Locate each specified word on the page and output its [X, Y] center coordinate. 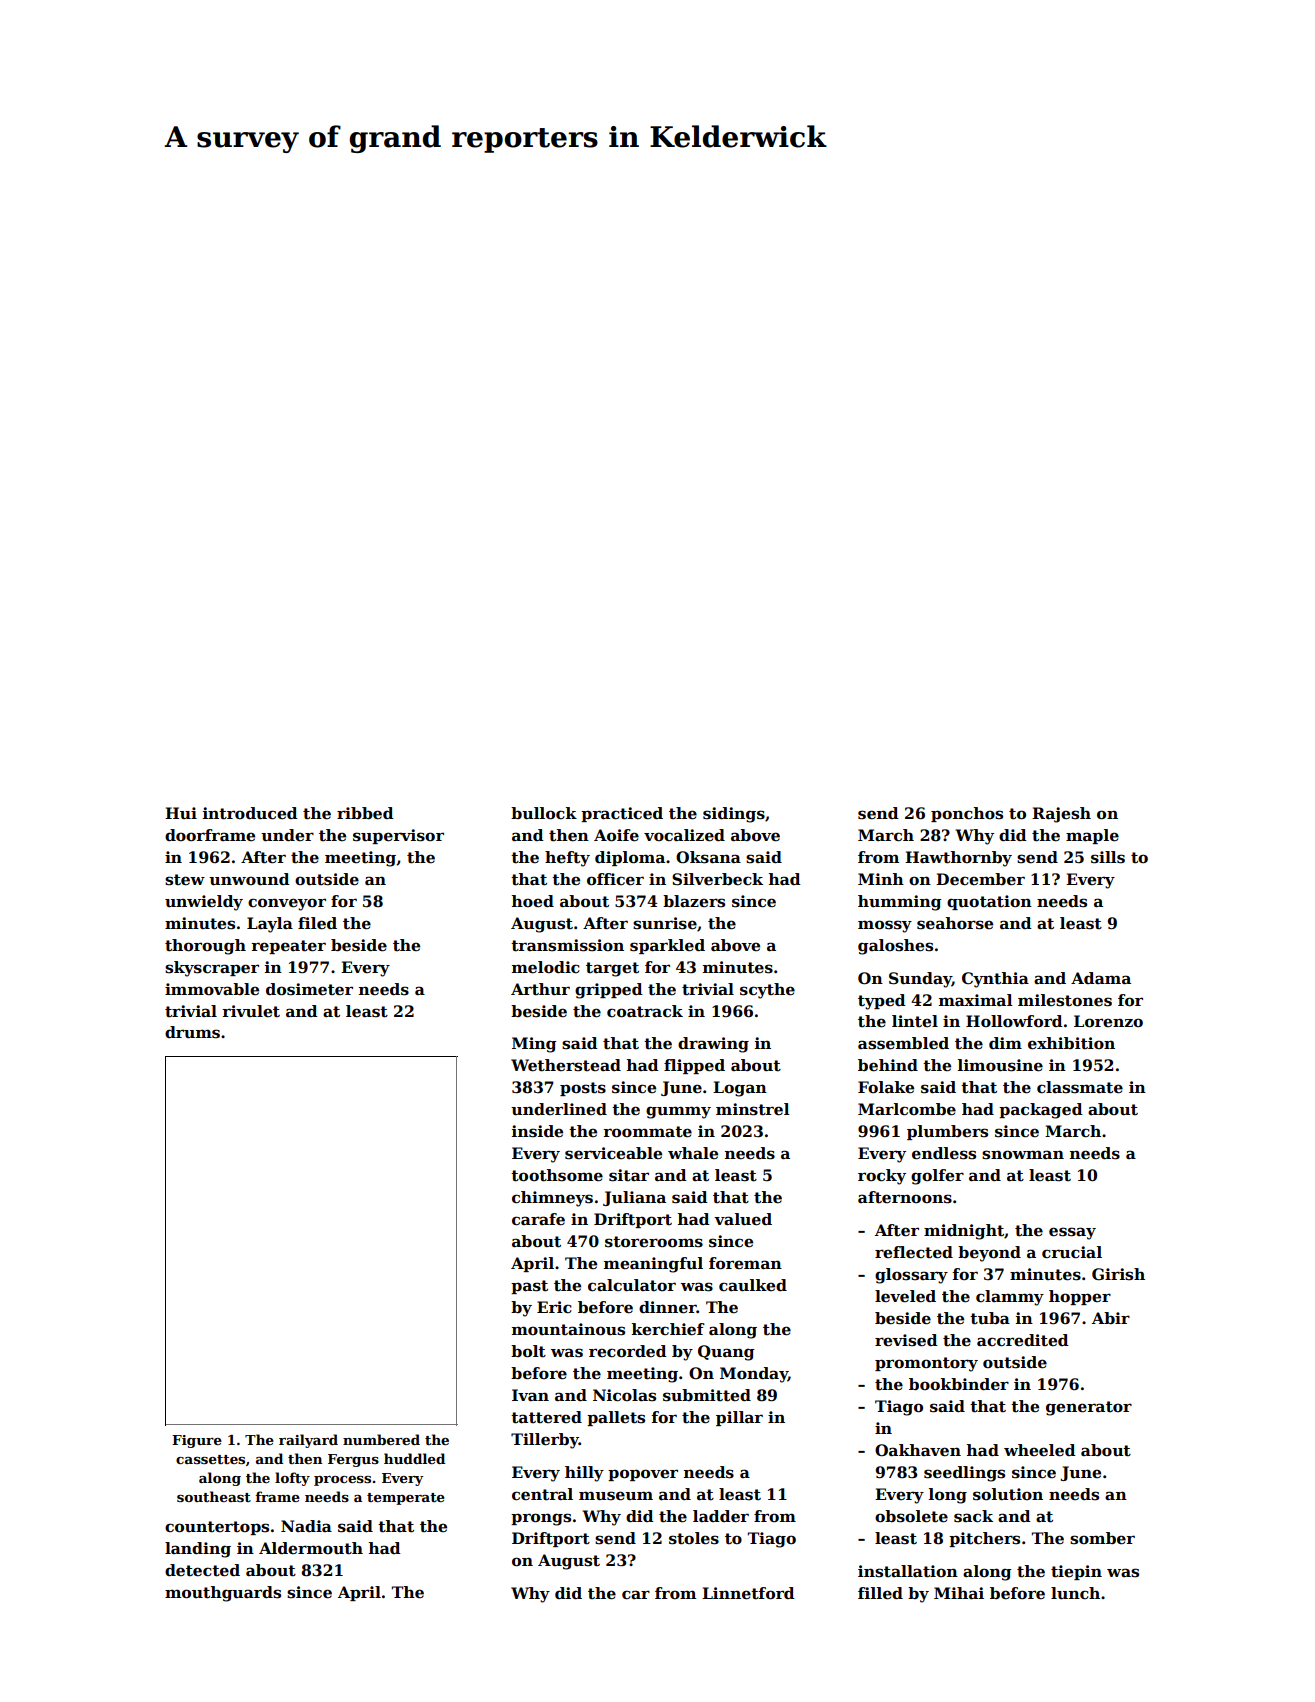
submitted [707, 1395]
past [529, 1287]
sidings [734, 815]
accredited [1023, 1340]
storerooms [654, 1242]
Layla [270, 925]
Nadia [306, 1526]
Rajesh [1061, 815]
